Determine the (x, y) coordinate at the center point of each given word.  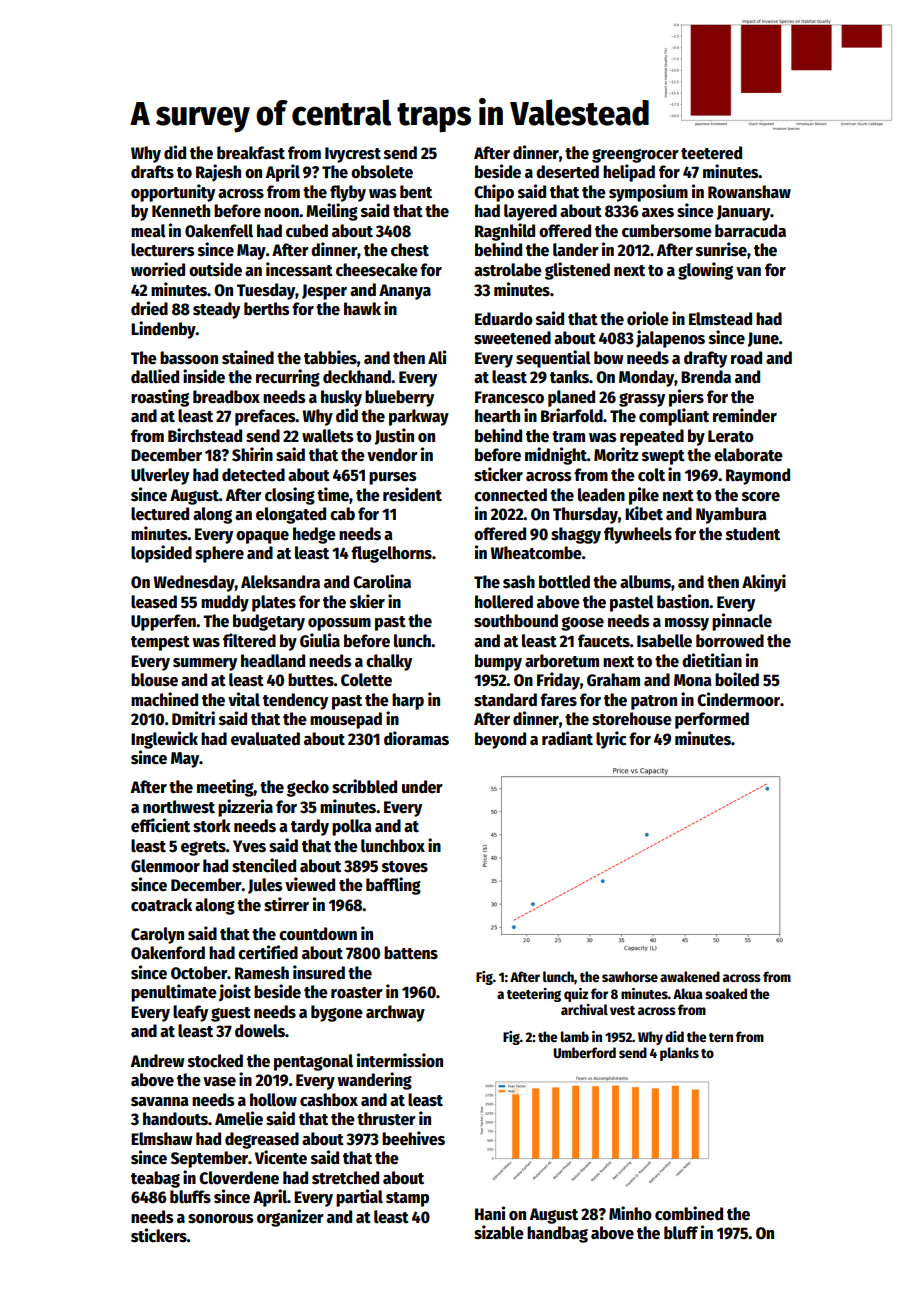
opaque (262, 537)
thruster (386, 1119)
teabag (155, 1179)
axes (658, 213)
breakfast (251, 153)
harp (408, 701)
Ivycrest (353, 155)
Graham (613, 680)
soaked (726, 993)
